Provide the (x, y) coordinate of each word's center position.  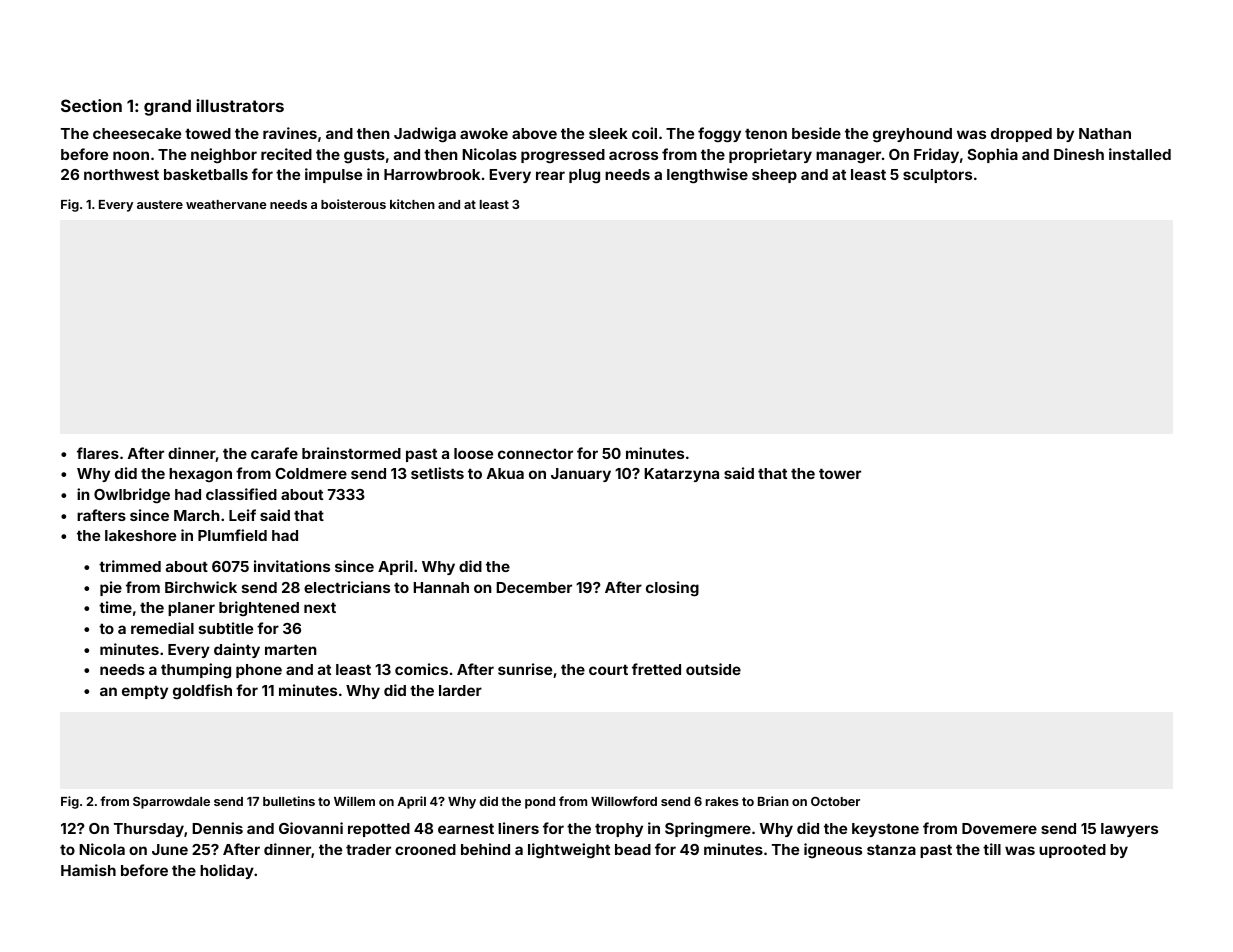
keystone (885, 830)
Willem (354, 801)
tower (840, 473)
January (581, 475)
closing (672, 589)
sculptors (937, 176)
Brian (773, 801)
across (633, 155)
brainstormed (351, 453)
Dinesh (1079, 154)
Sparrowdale (171, 802)
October (835, 801)
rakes (722, 801)
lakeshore (140, 535)
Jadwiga (425, 135)
